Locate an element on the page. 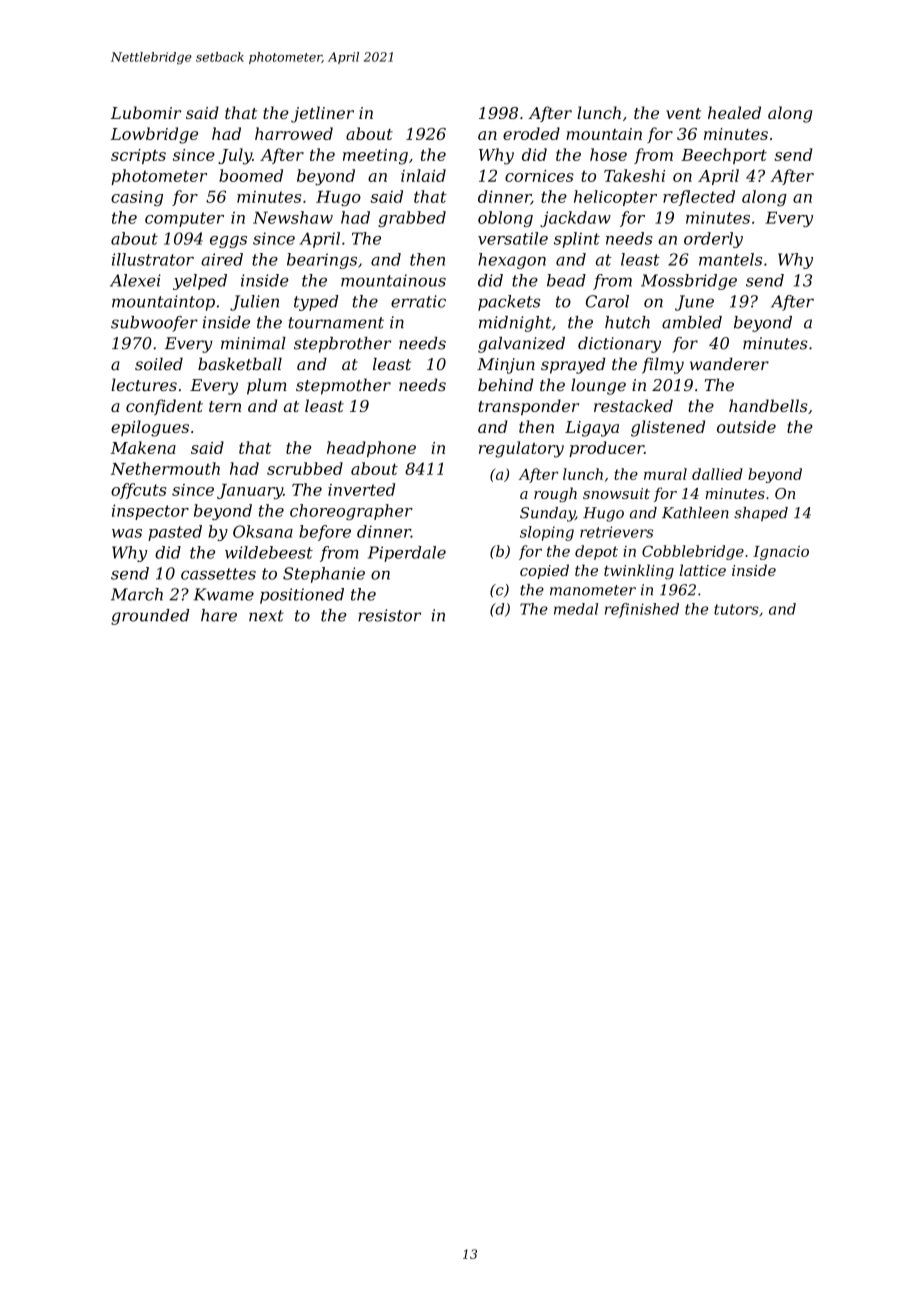 This document has height=1314, width=924. resistor is located at coordinates (389, 615).
